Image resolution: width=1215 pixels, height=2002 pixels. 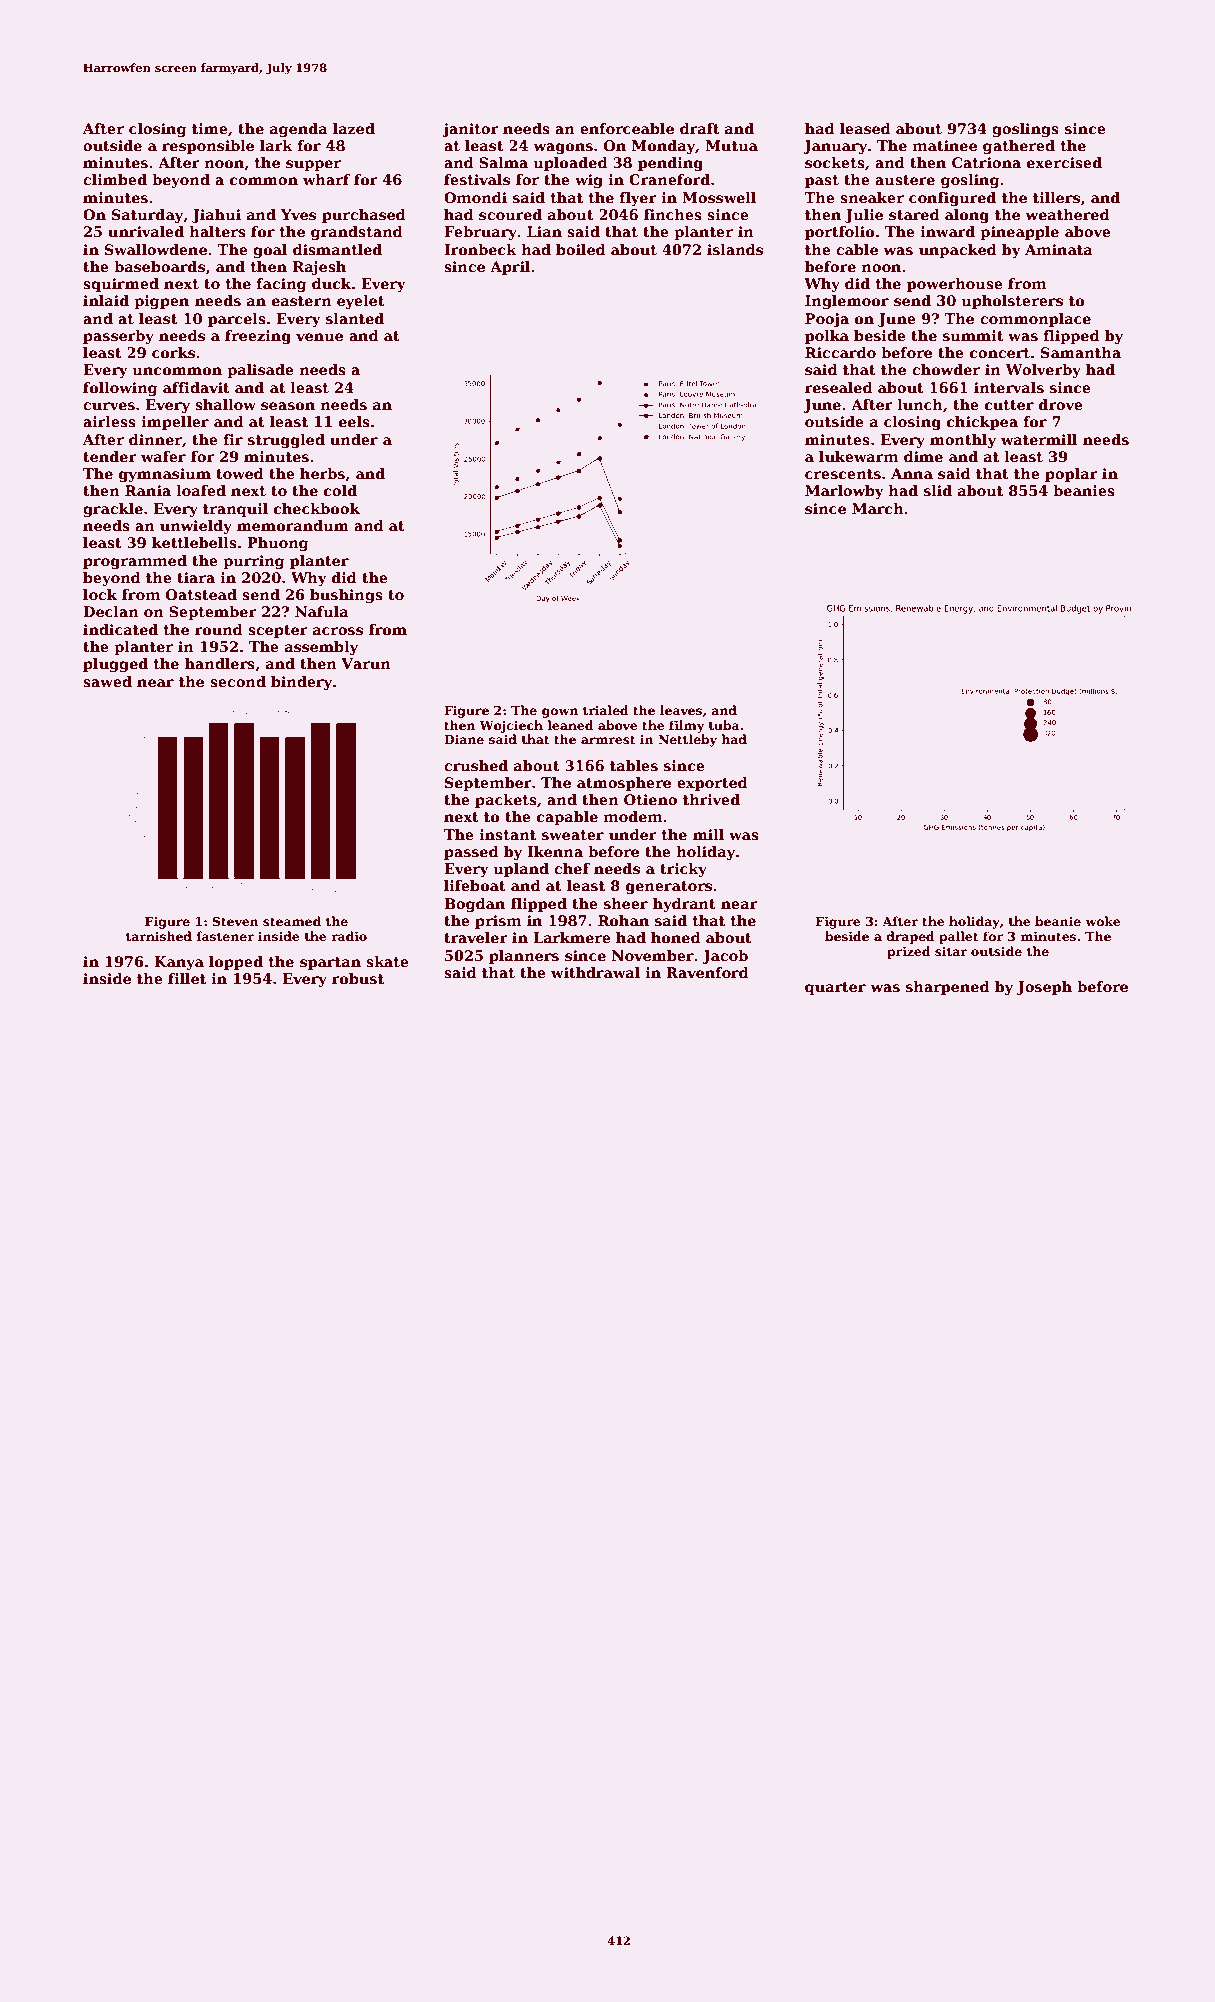 I want to click on tables, so click(x=634, y=765).
